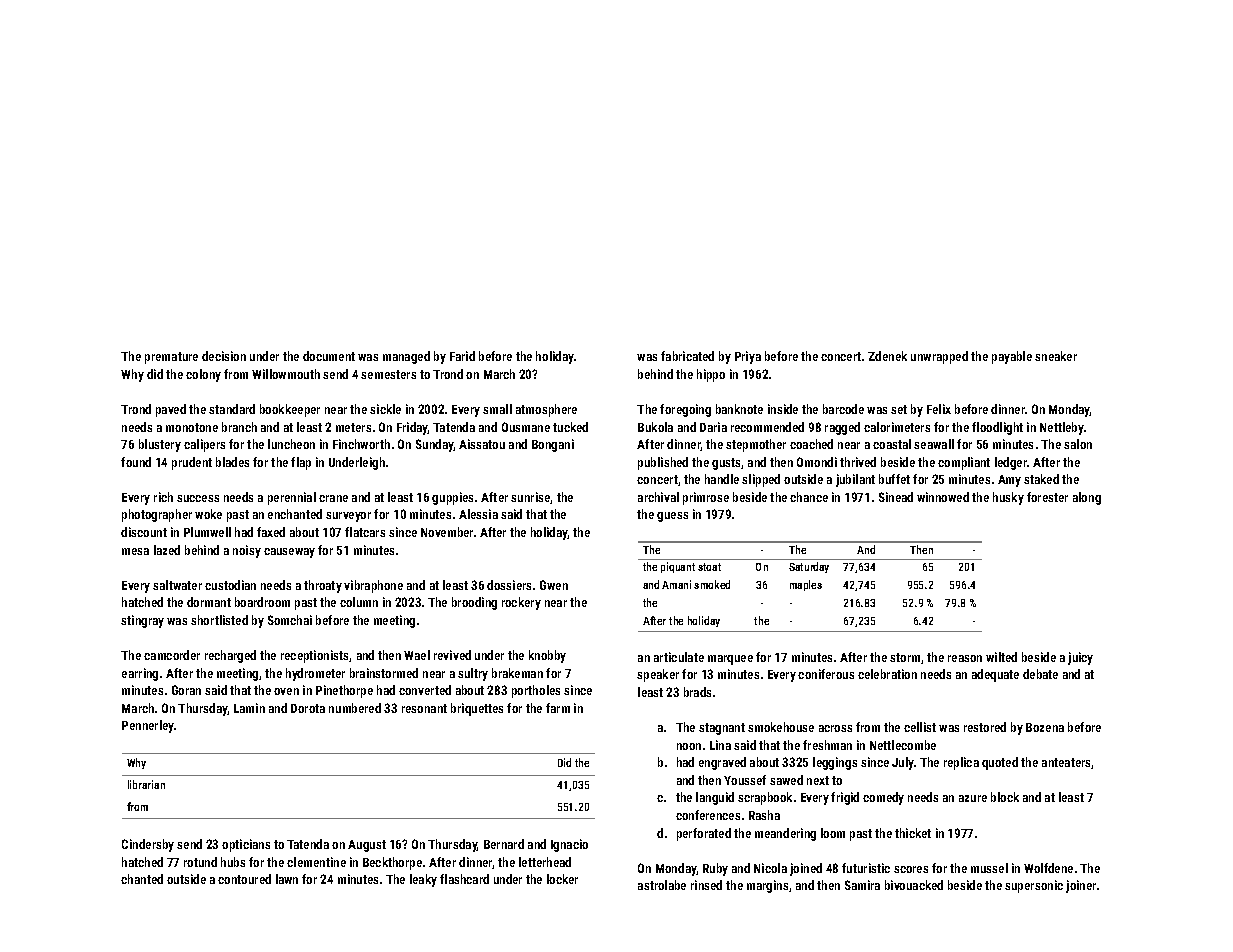  I want to click on comedy, so click(883, 798).
